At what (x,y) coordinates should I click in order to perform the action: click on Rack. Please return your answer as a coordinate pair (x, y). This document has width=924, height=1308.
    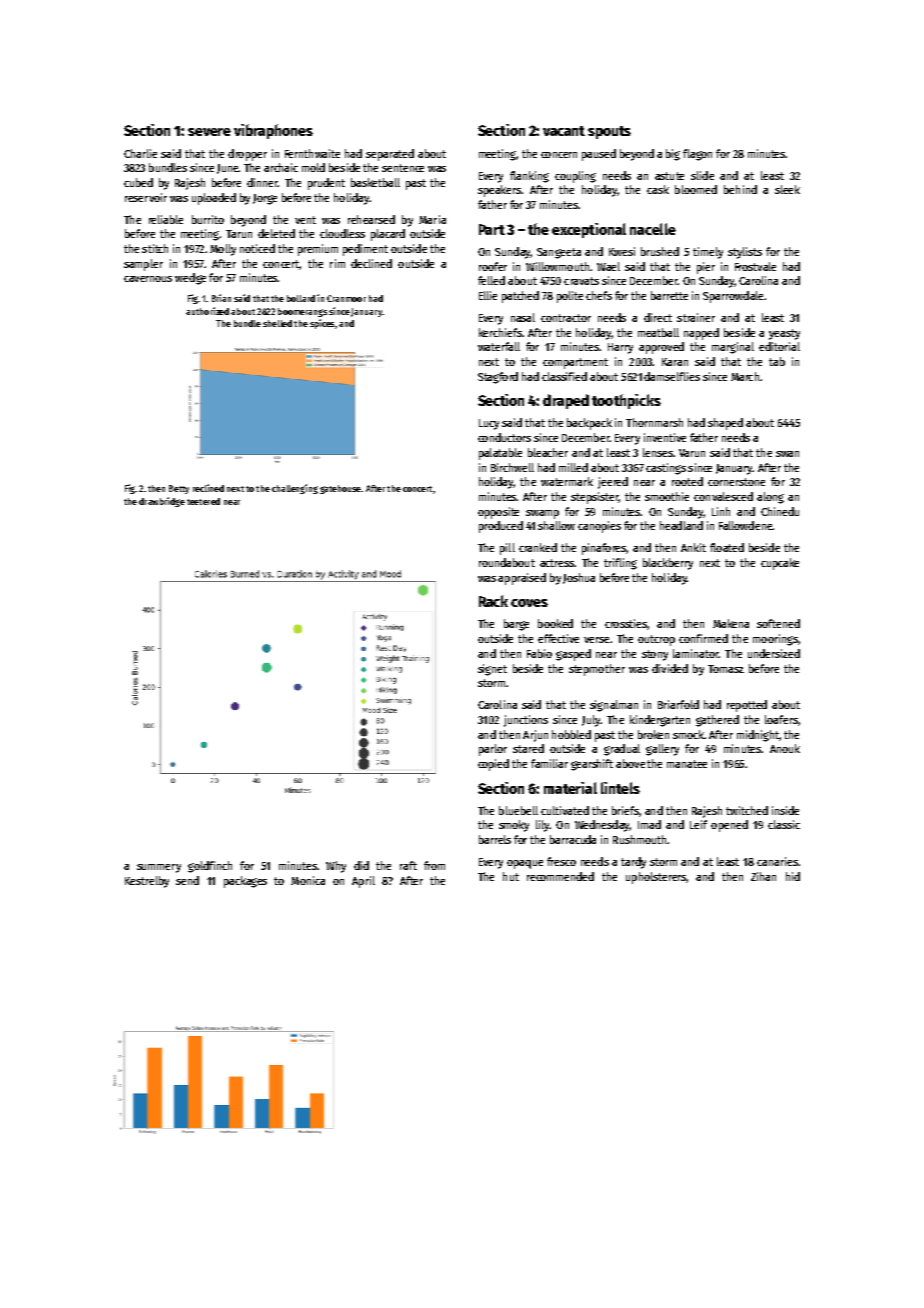
    Looking at the image, I should click on (493, 601).
